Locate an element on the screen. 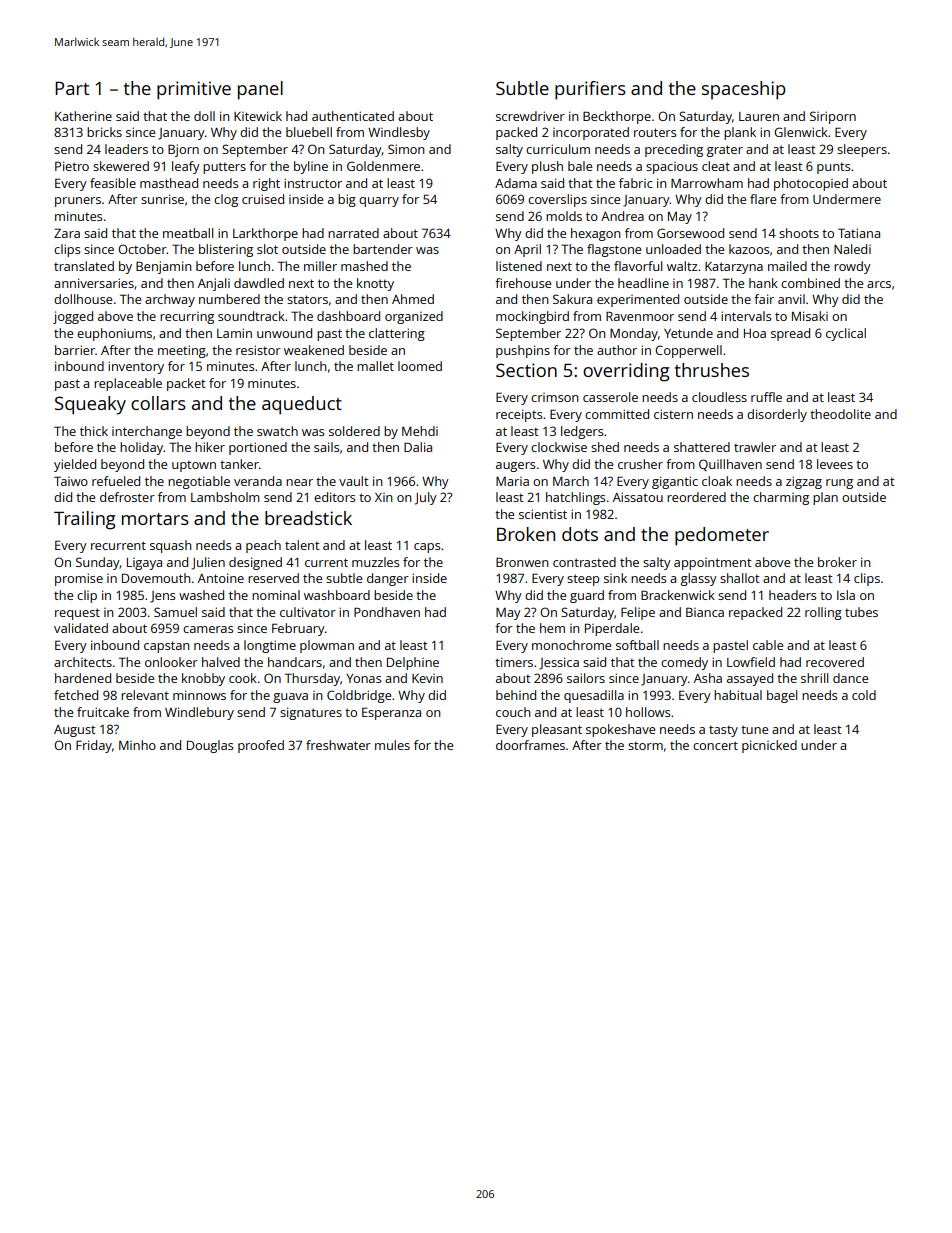 This screenshot has height=1233, width=952. spacious is located at coordinates (672, 168).
